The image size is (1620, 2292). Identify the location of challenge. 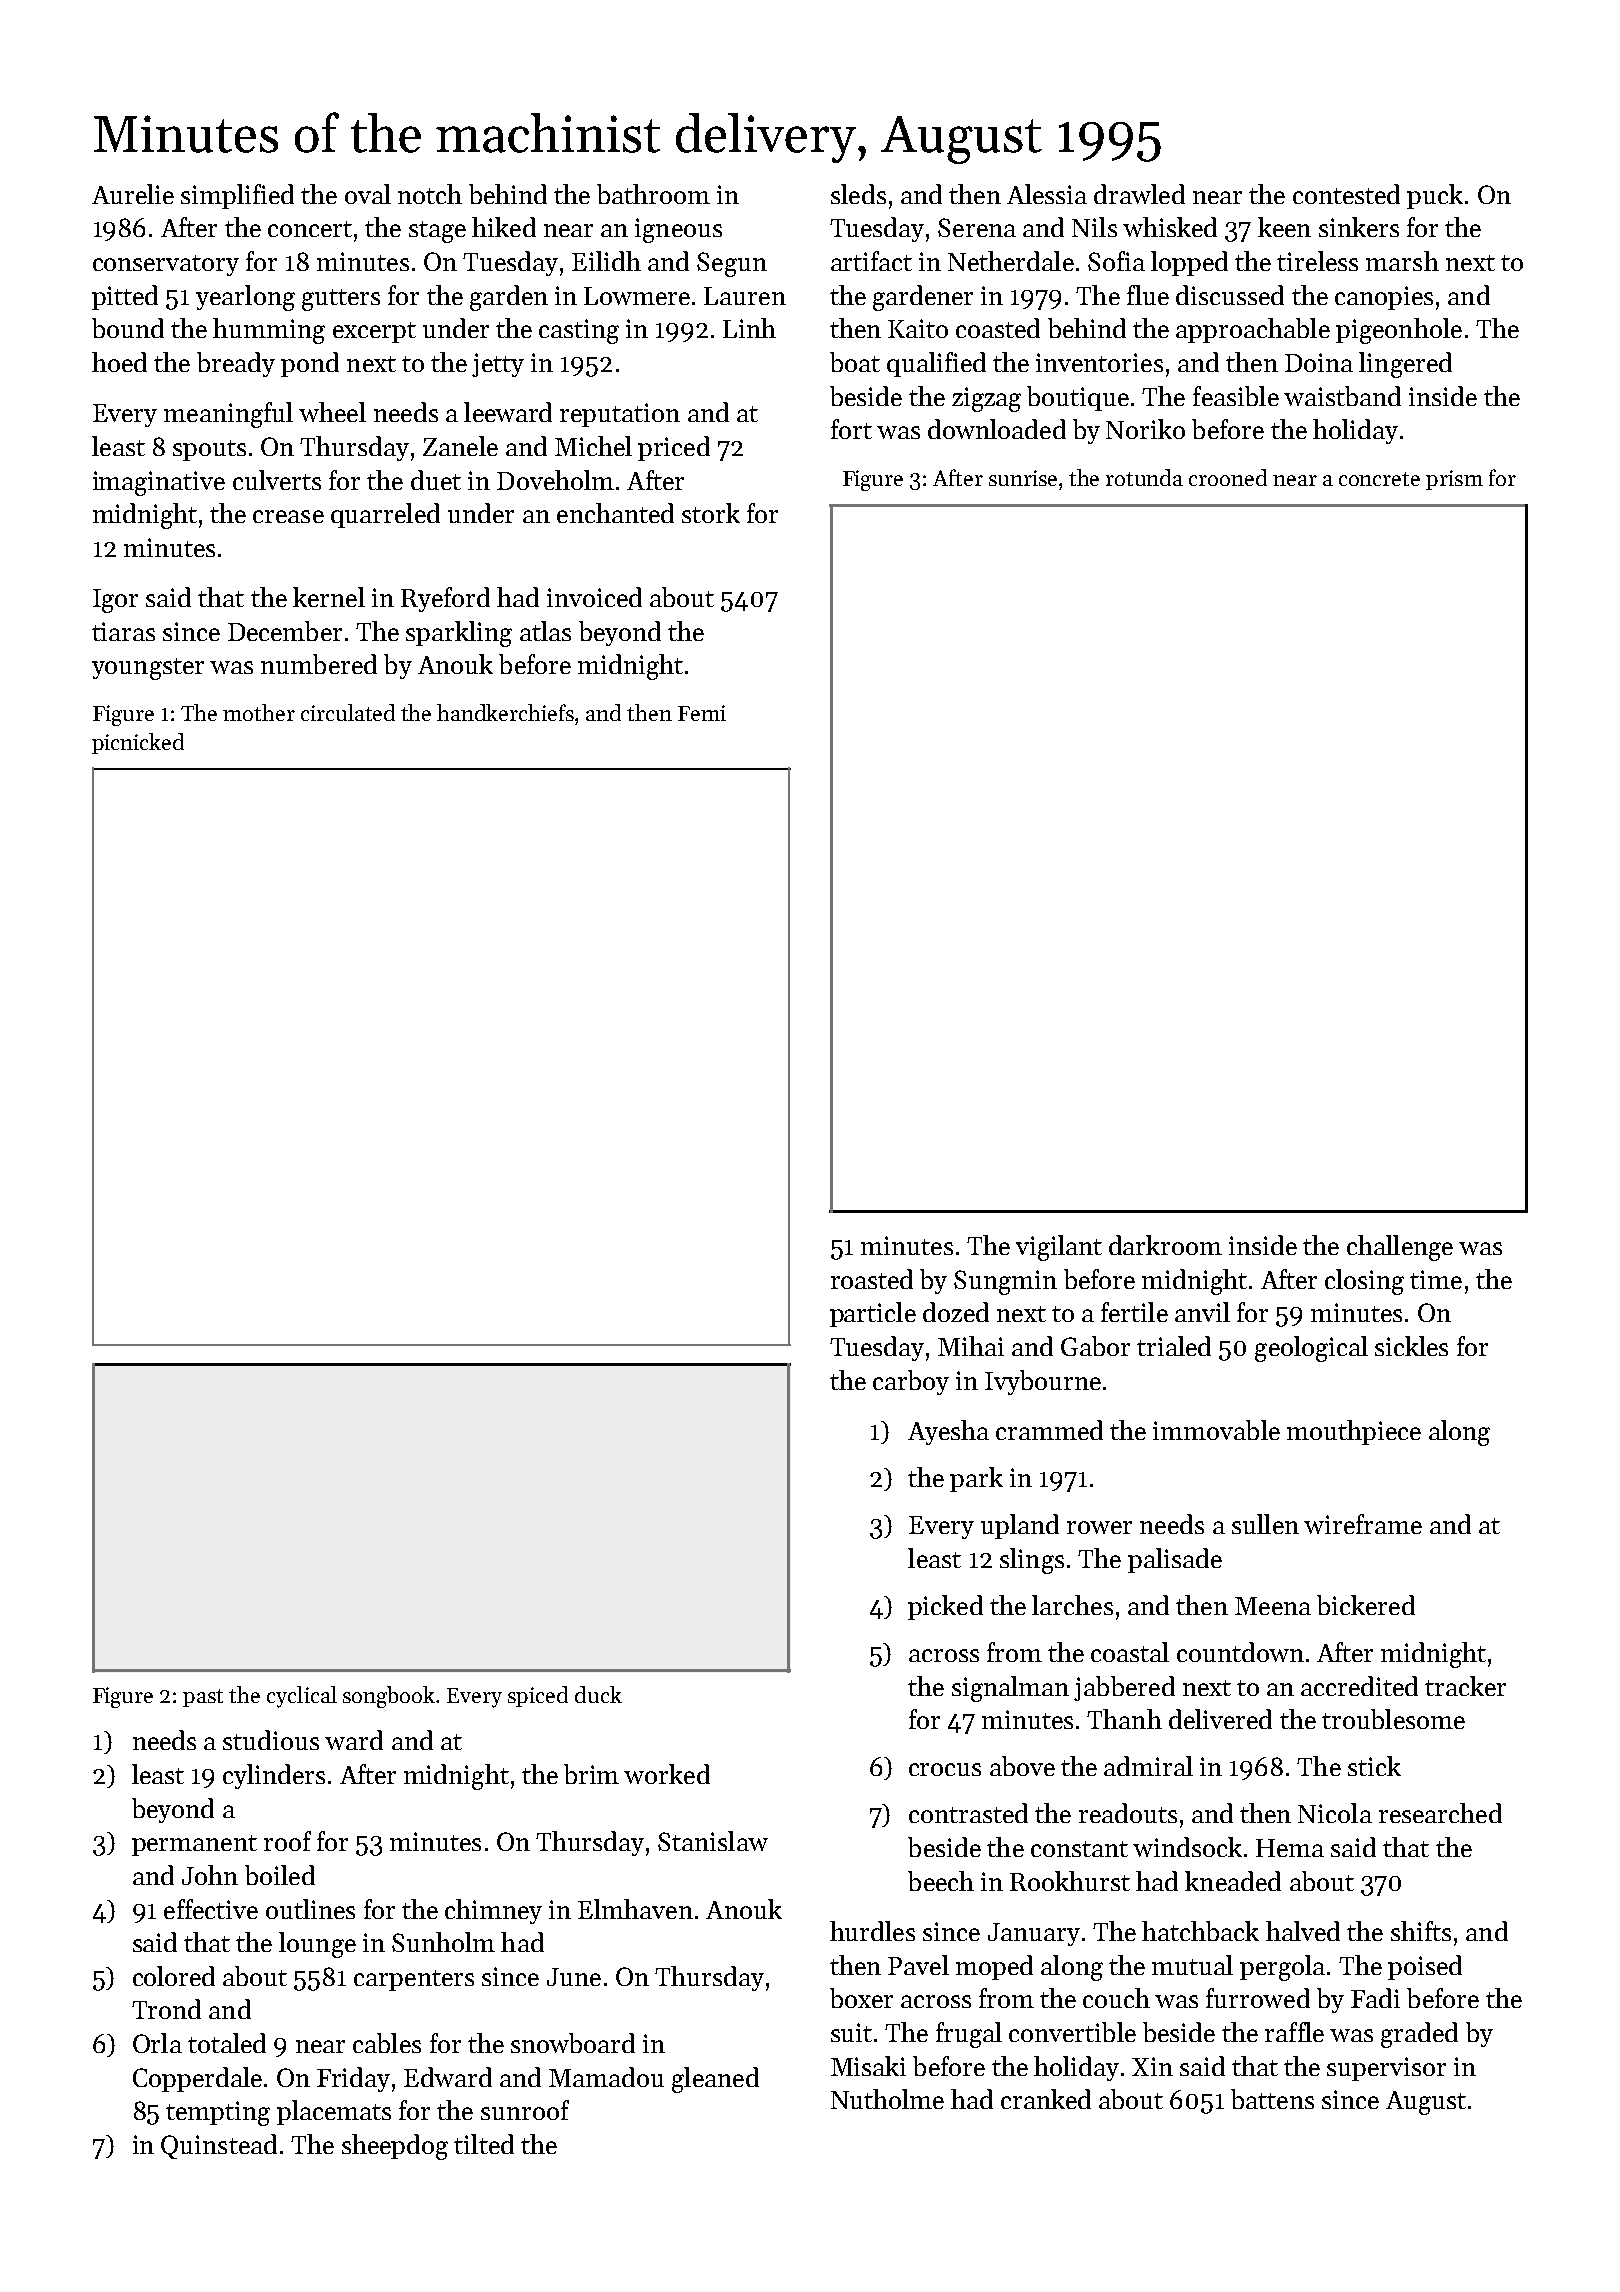
(1400, 1248).
